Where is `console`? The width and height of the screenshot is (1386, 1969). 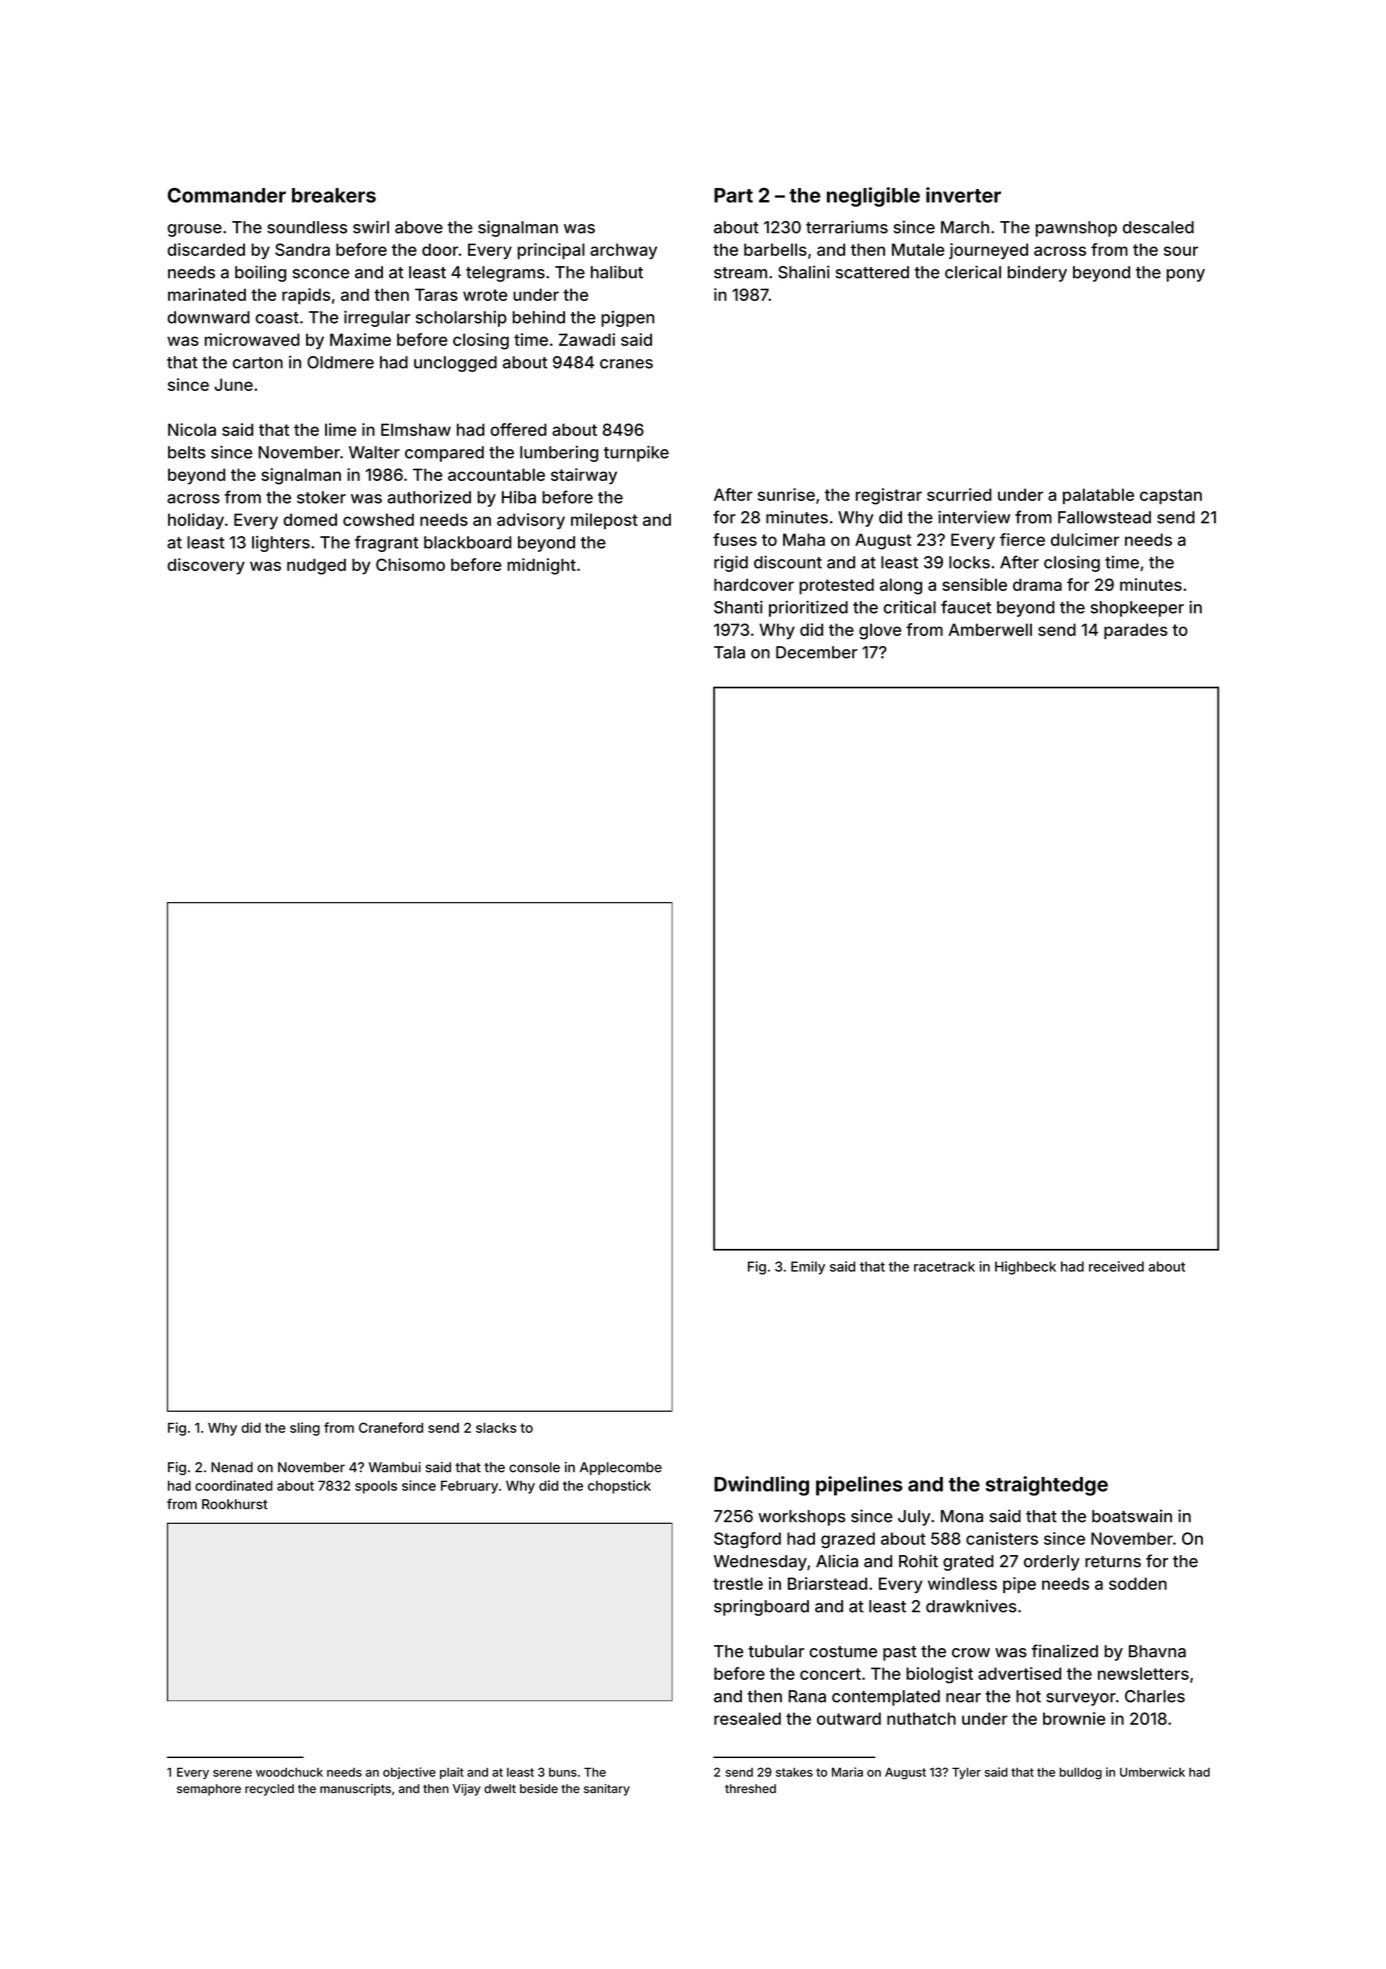 console is located at coordinates (534, 1467).
